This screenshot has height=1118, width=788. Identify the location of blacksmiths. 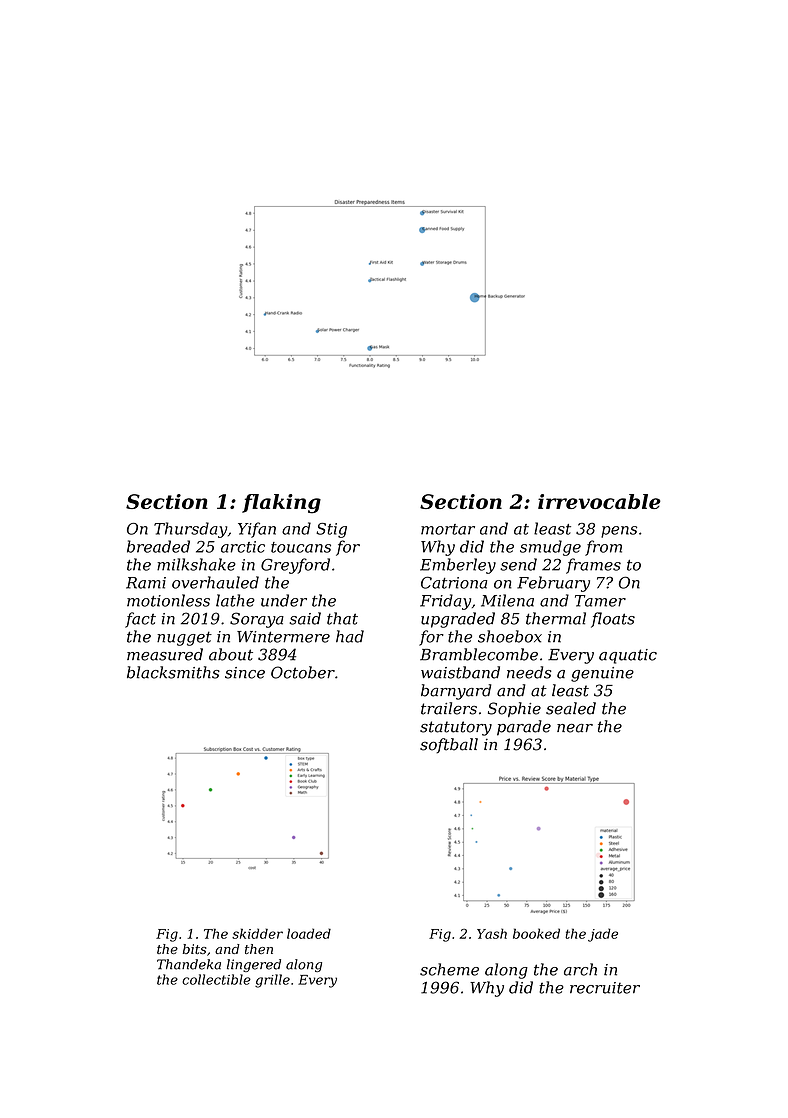
(173, 672).
